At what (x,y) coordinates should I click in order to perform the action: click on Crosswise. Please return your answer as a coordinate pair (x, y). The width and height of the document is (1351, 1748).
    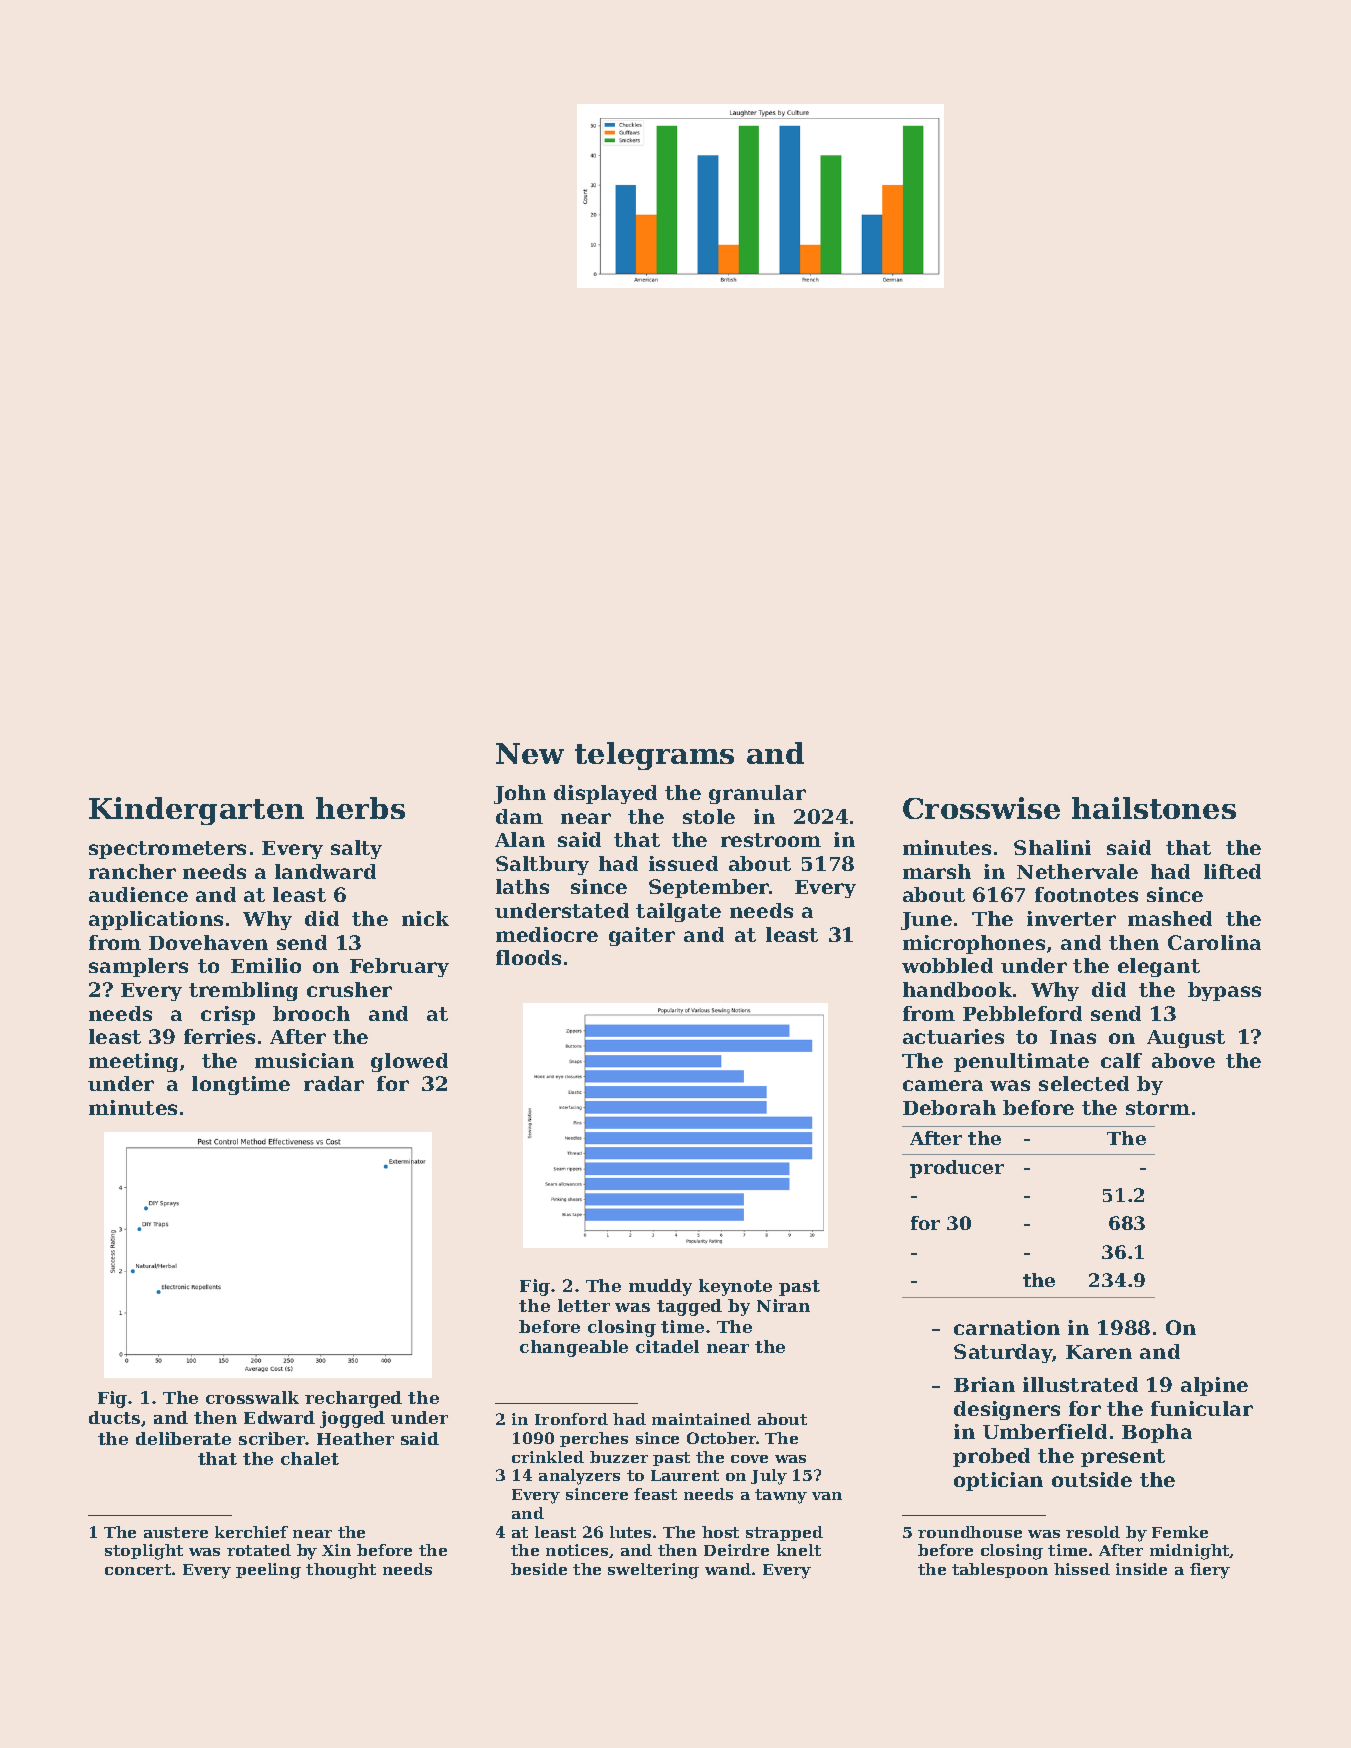
    Looking at the image, I should click on (981, 808).
